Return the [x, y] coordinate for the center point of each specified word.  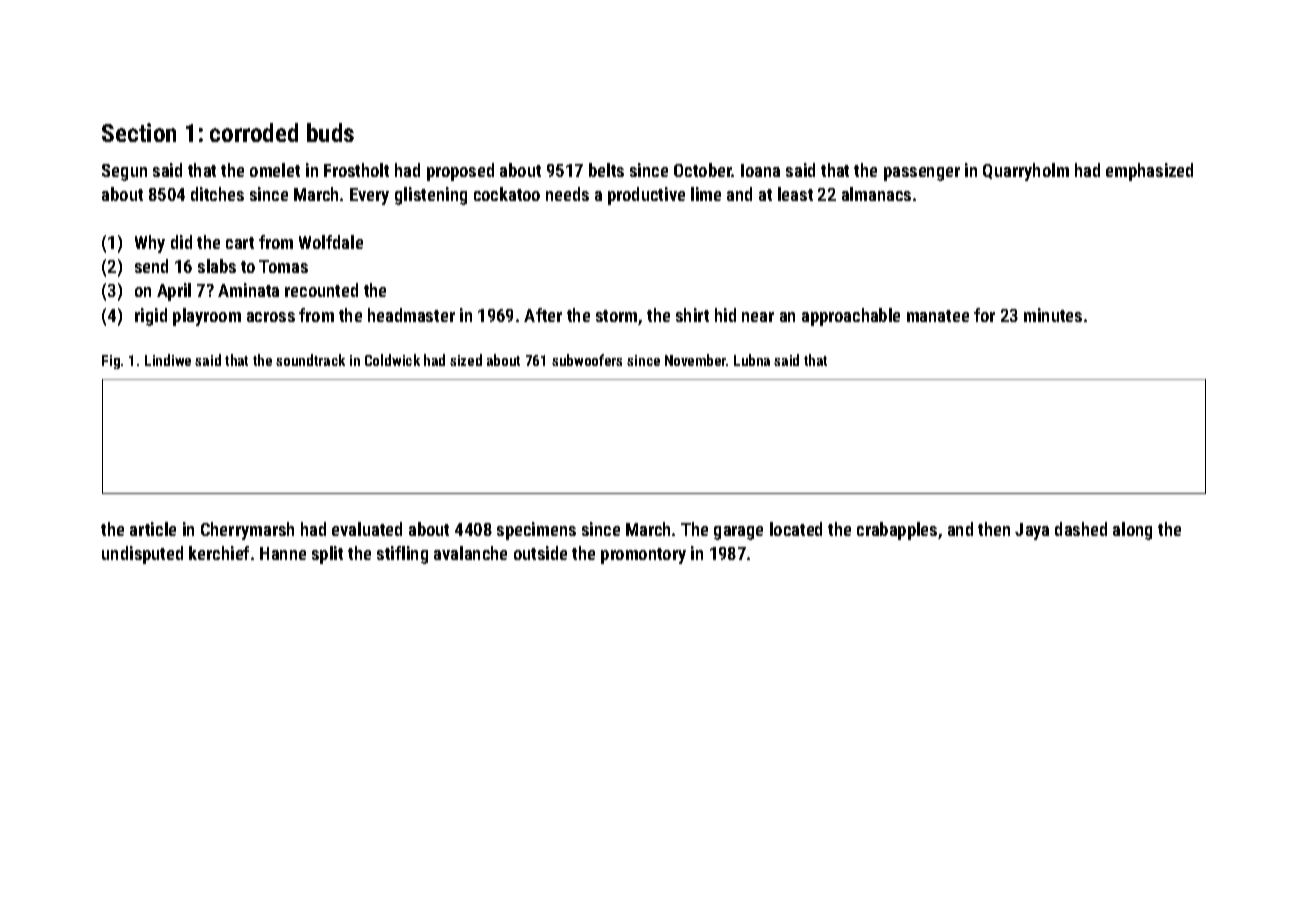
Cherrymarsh [247, 531]
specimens [536, 531]
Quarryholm [1026, 172]
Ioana [760, 170]
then [994, 529]
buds [330, 132]
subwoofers [587, 360]
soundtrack [310, 360]
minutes [1053, 315]
